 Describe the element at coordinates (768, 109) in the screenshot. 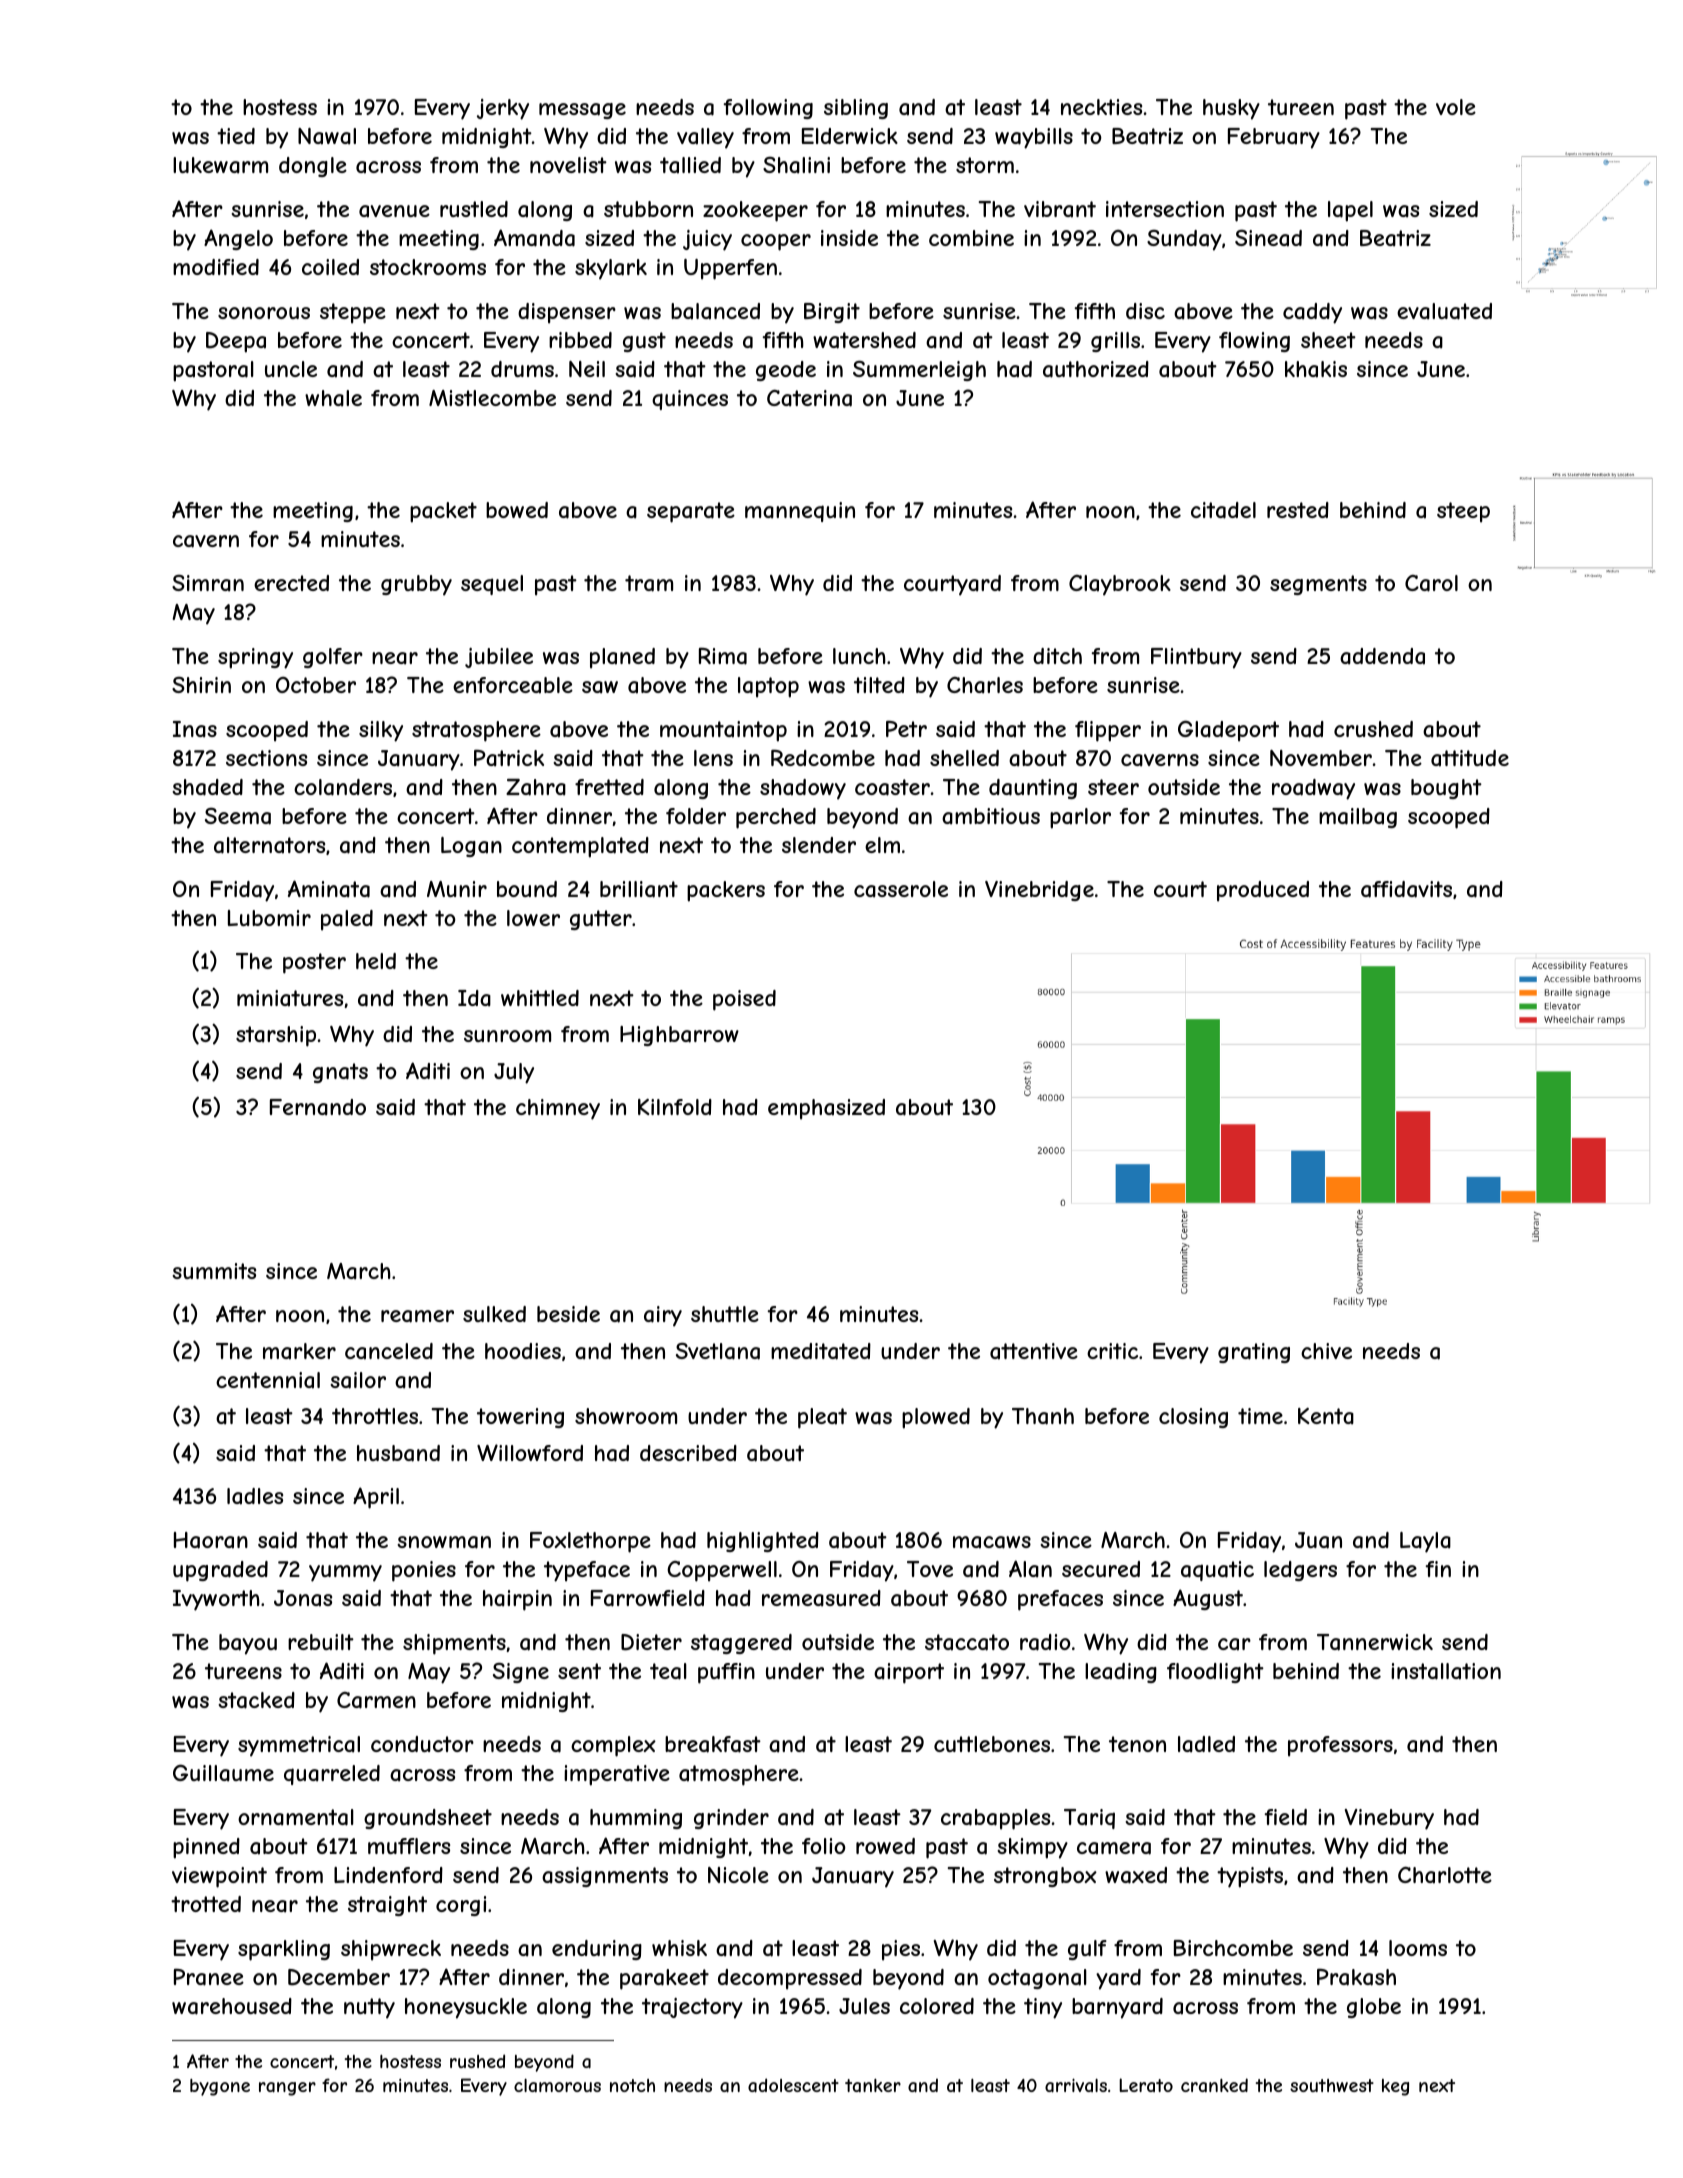

I see `following` at that location.
